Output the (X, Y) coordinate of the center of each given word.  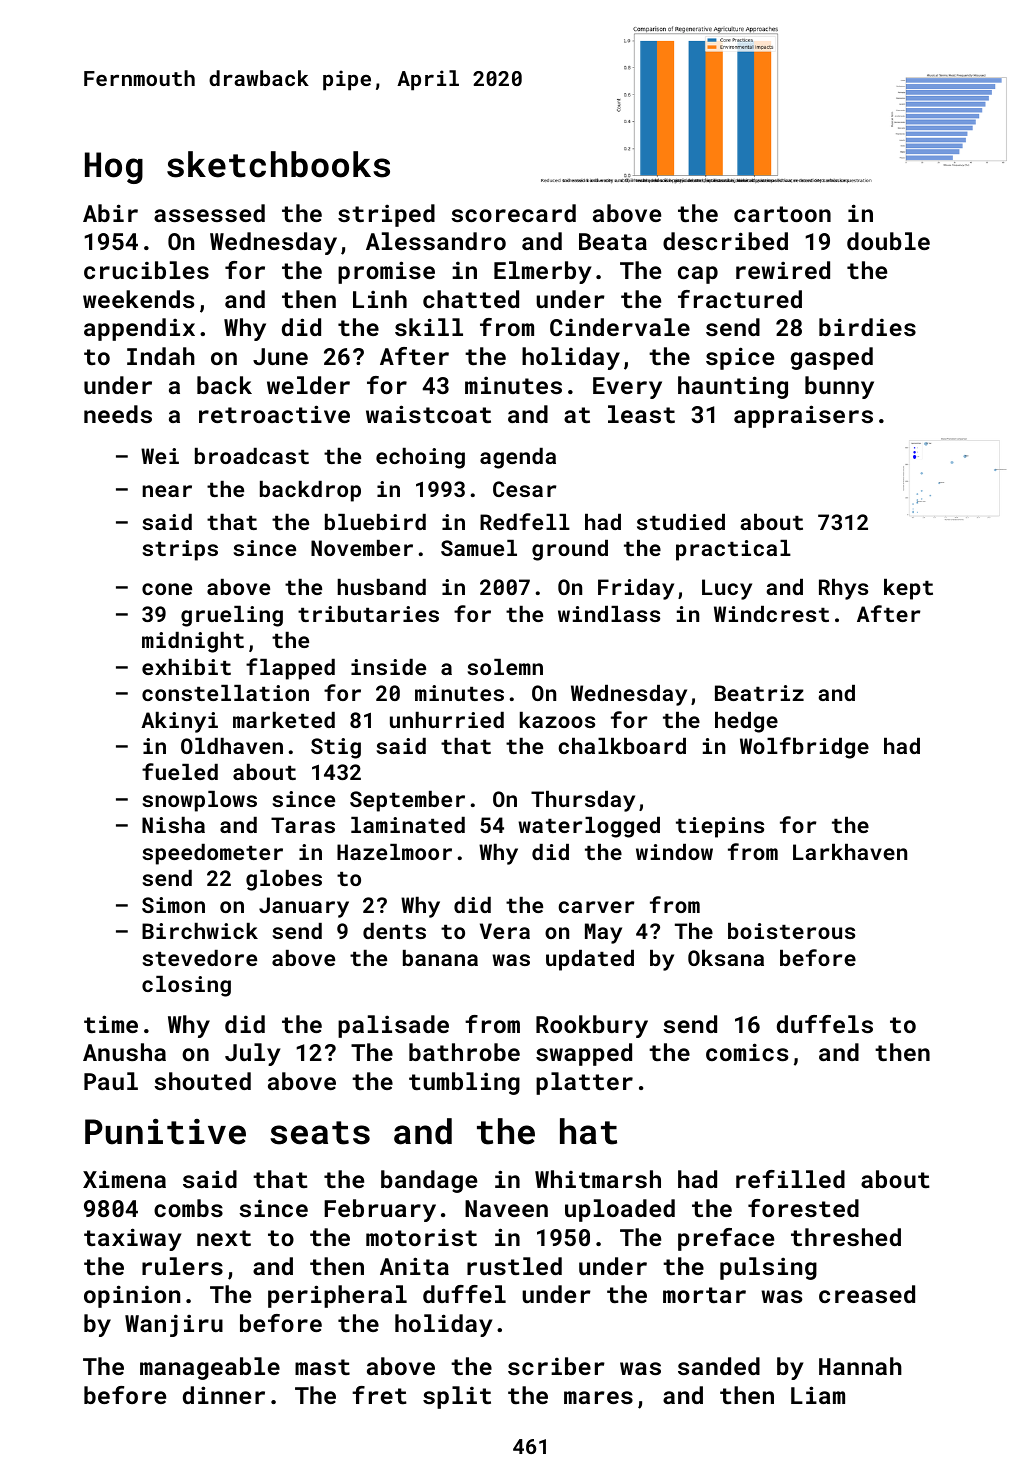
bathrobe (464, 1052)
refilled (790, 1179)
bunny (839, 387)
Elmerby (542, 272)
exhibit (186, 667)
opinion (132, 1296)
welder (308, 385)
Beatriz (759, 693)
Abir (110, 213)
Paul (111, 1081)
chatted (471, 299)
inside (388, 667)
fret (379, 1395)
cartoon (782, 214)
